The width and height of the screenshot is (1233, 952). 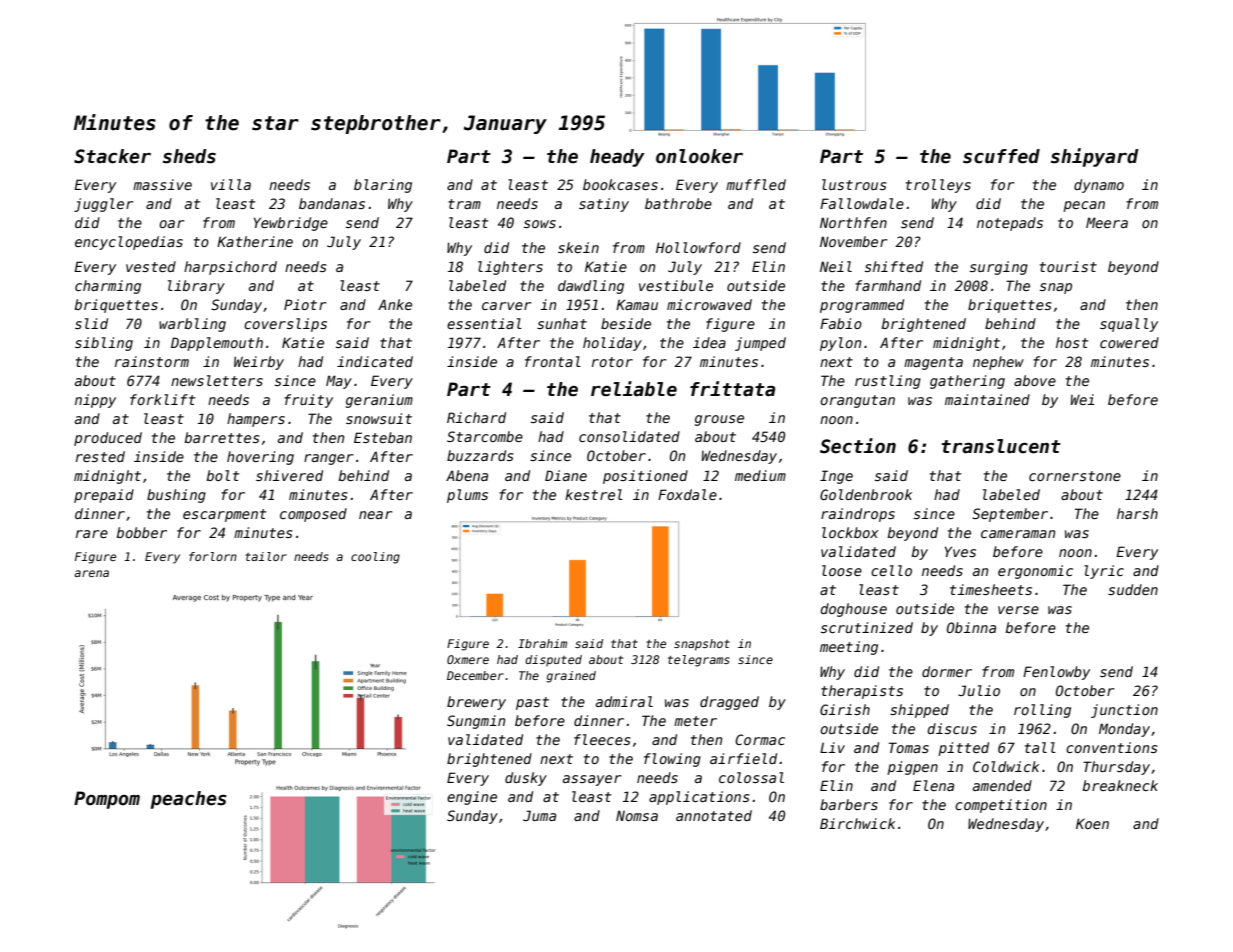 I want to click on Pompom, so click(x=107, y=800).
